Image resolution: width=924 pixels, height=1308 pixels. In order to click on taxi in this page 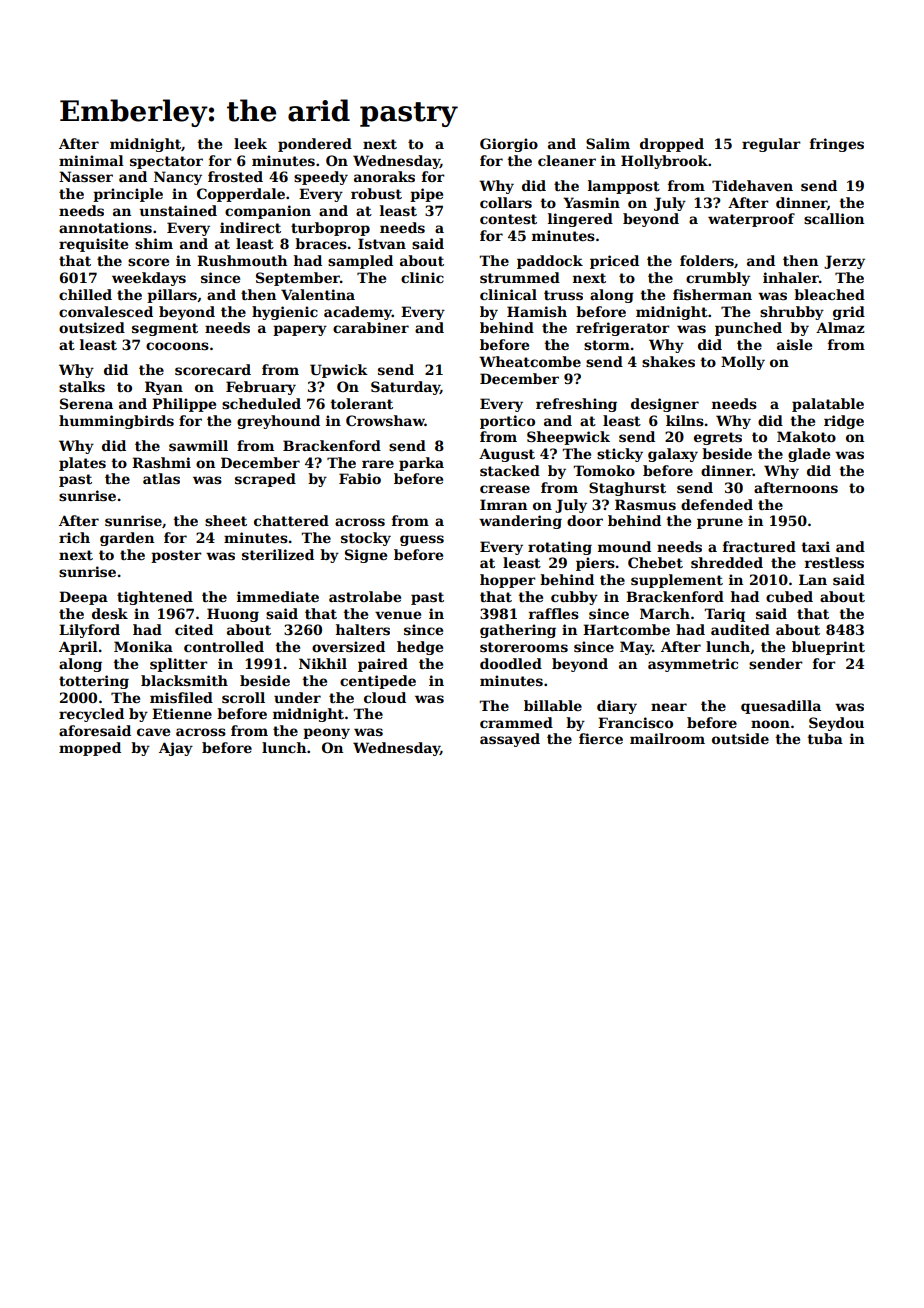, I will do `click(815, 546)`.
